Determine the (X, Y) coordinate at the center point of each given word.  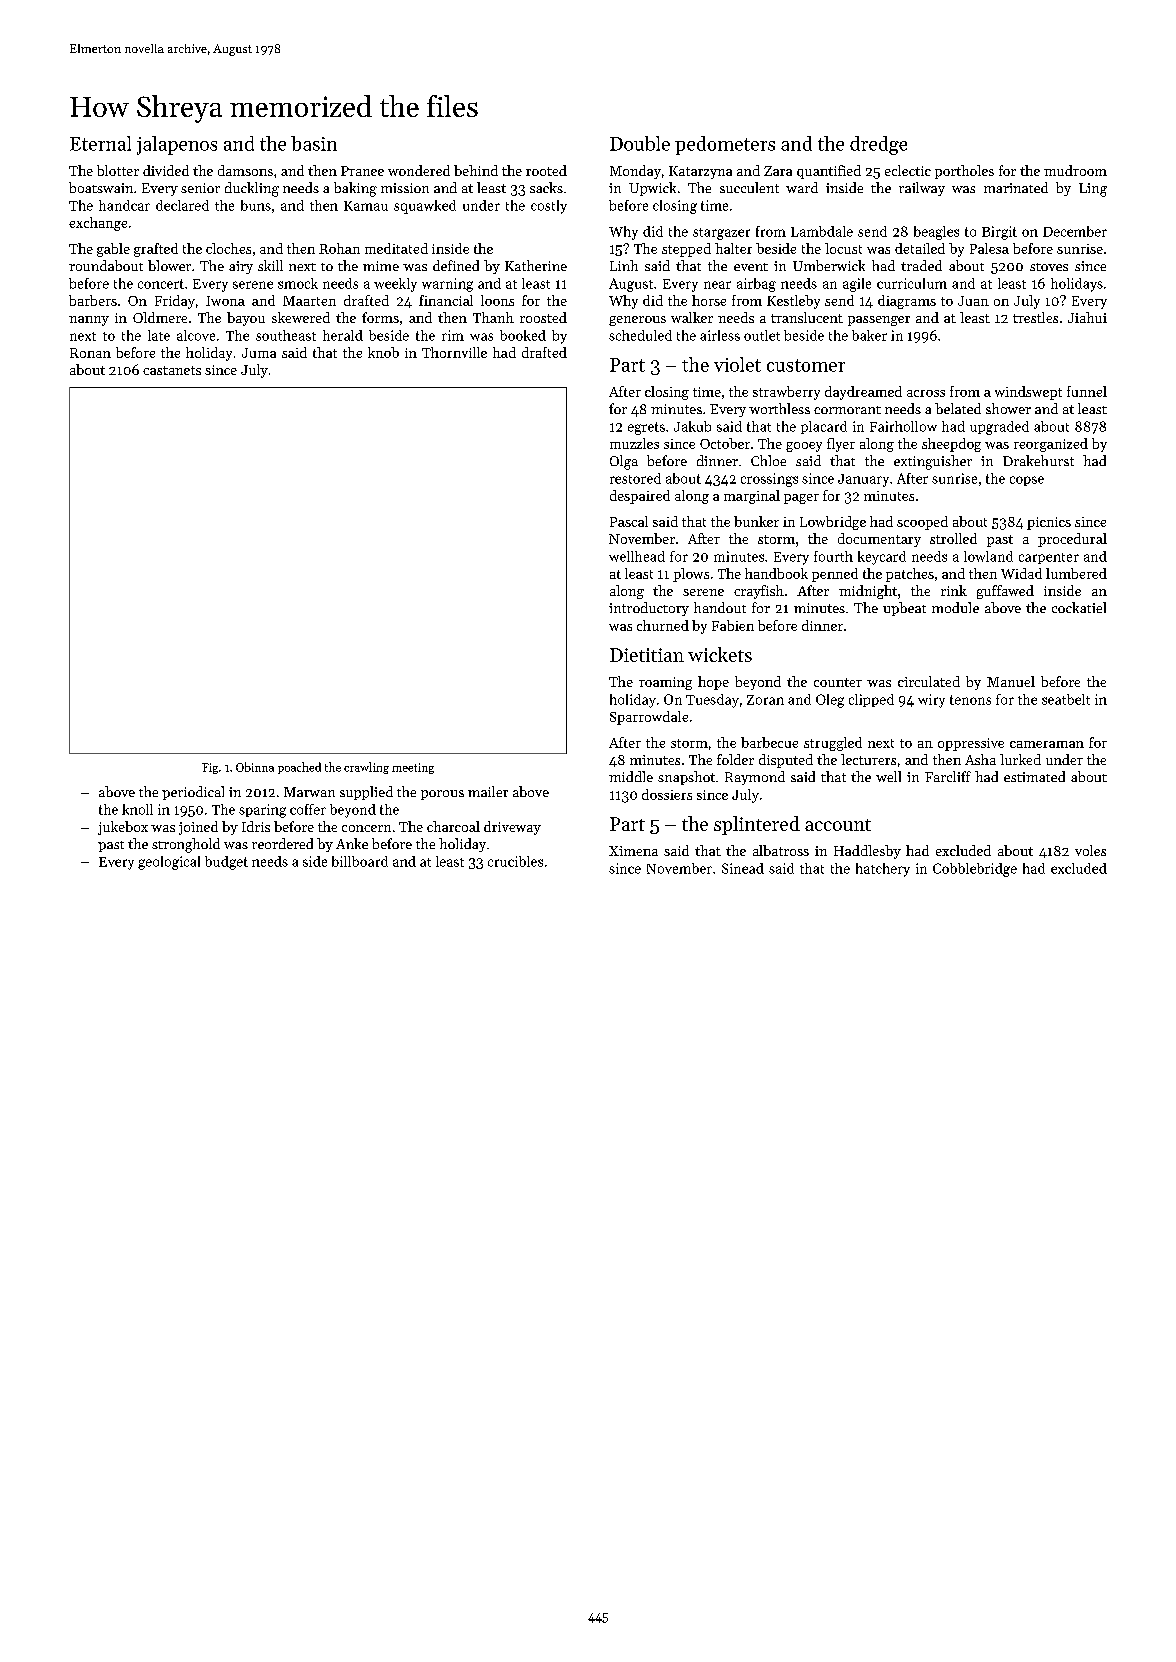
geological (169, 863)
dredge (878, 145)
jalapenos (177, 145)
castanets (172, 370)
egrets (646, 428)
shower (1008, 408)
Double (640, 143)
